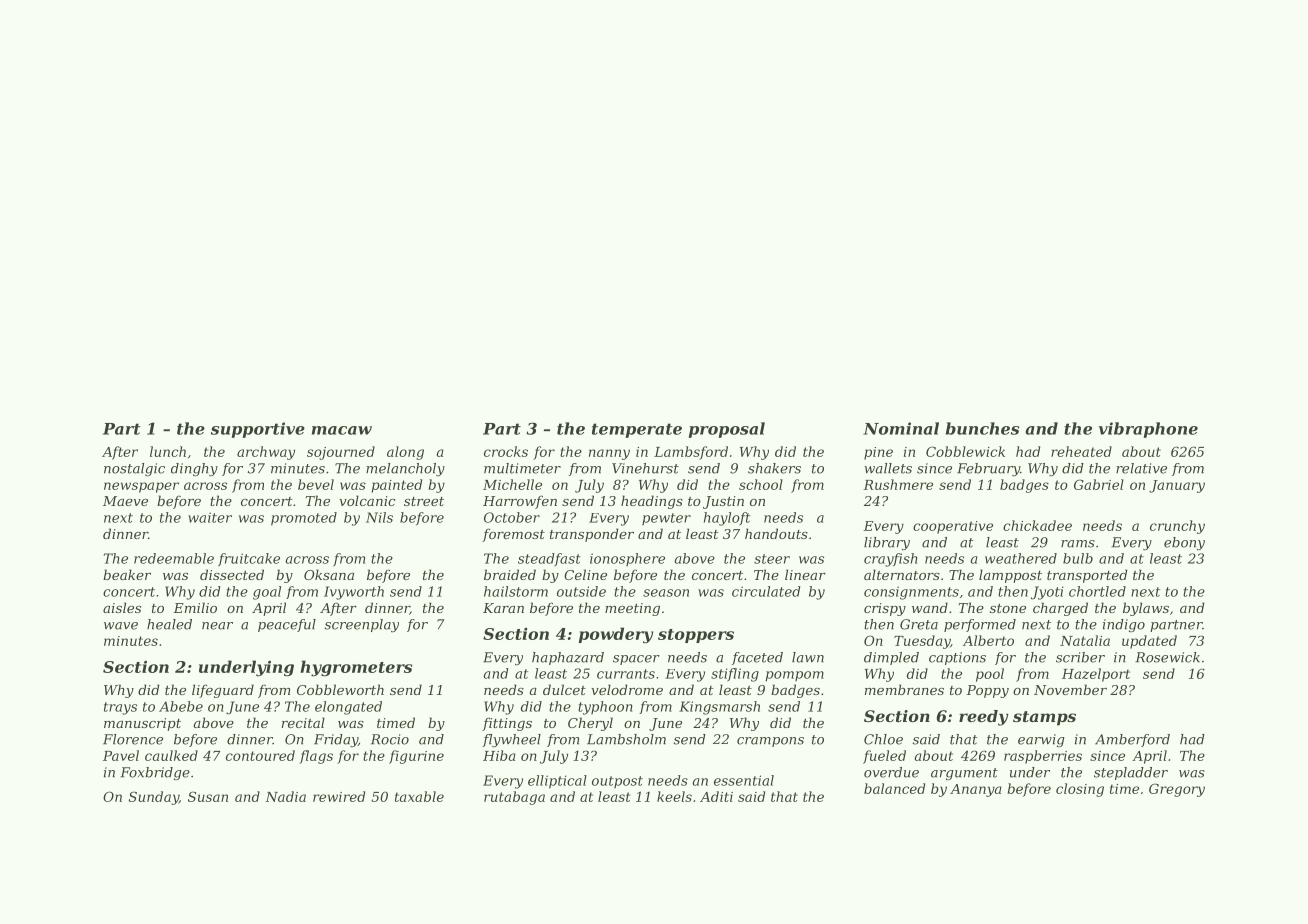 The image size is (1308, 924). What do you see at coordinates (776, 533) in the image?
I see `handouts` at bounding box center [776, 533].
